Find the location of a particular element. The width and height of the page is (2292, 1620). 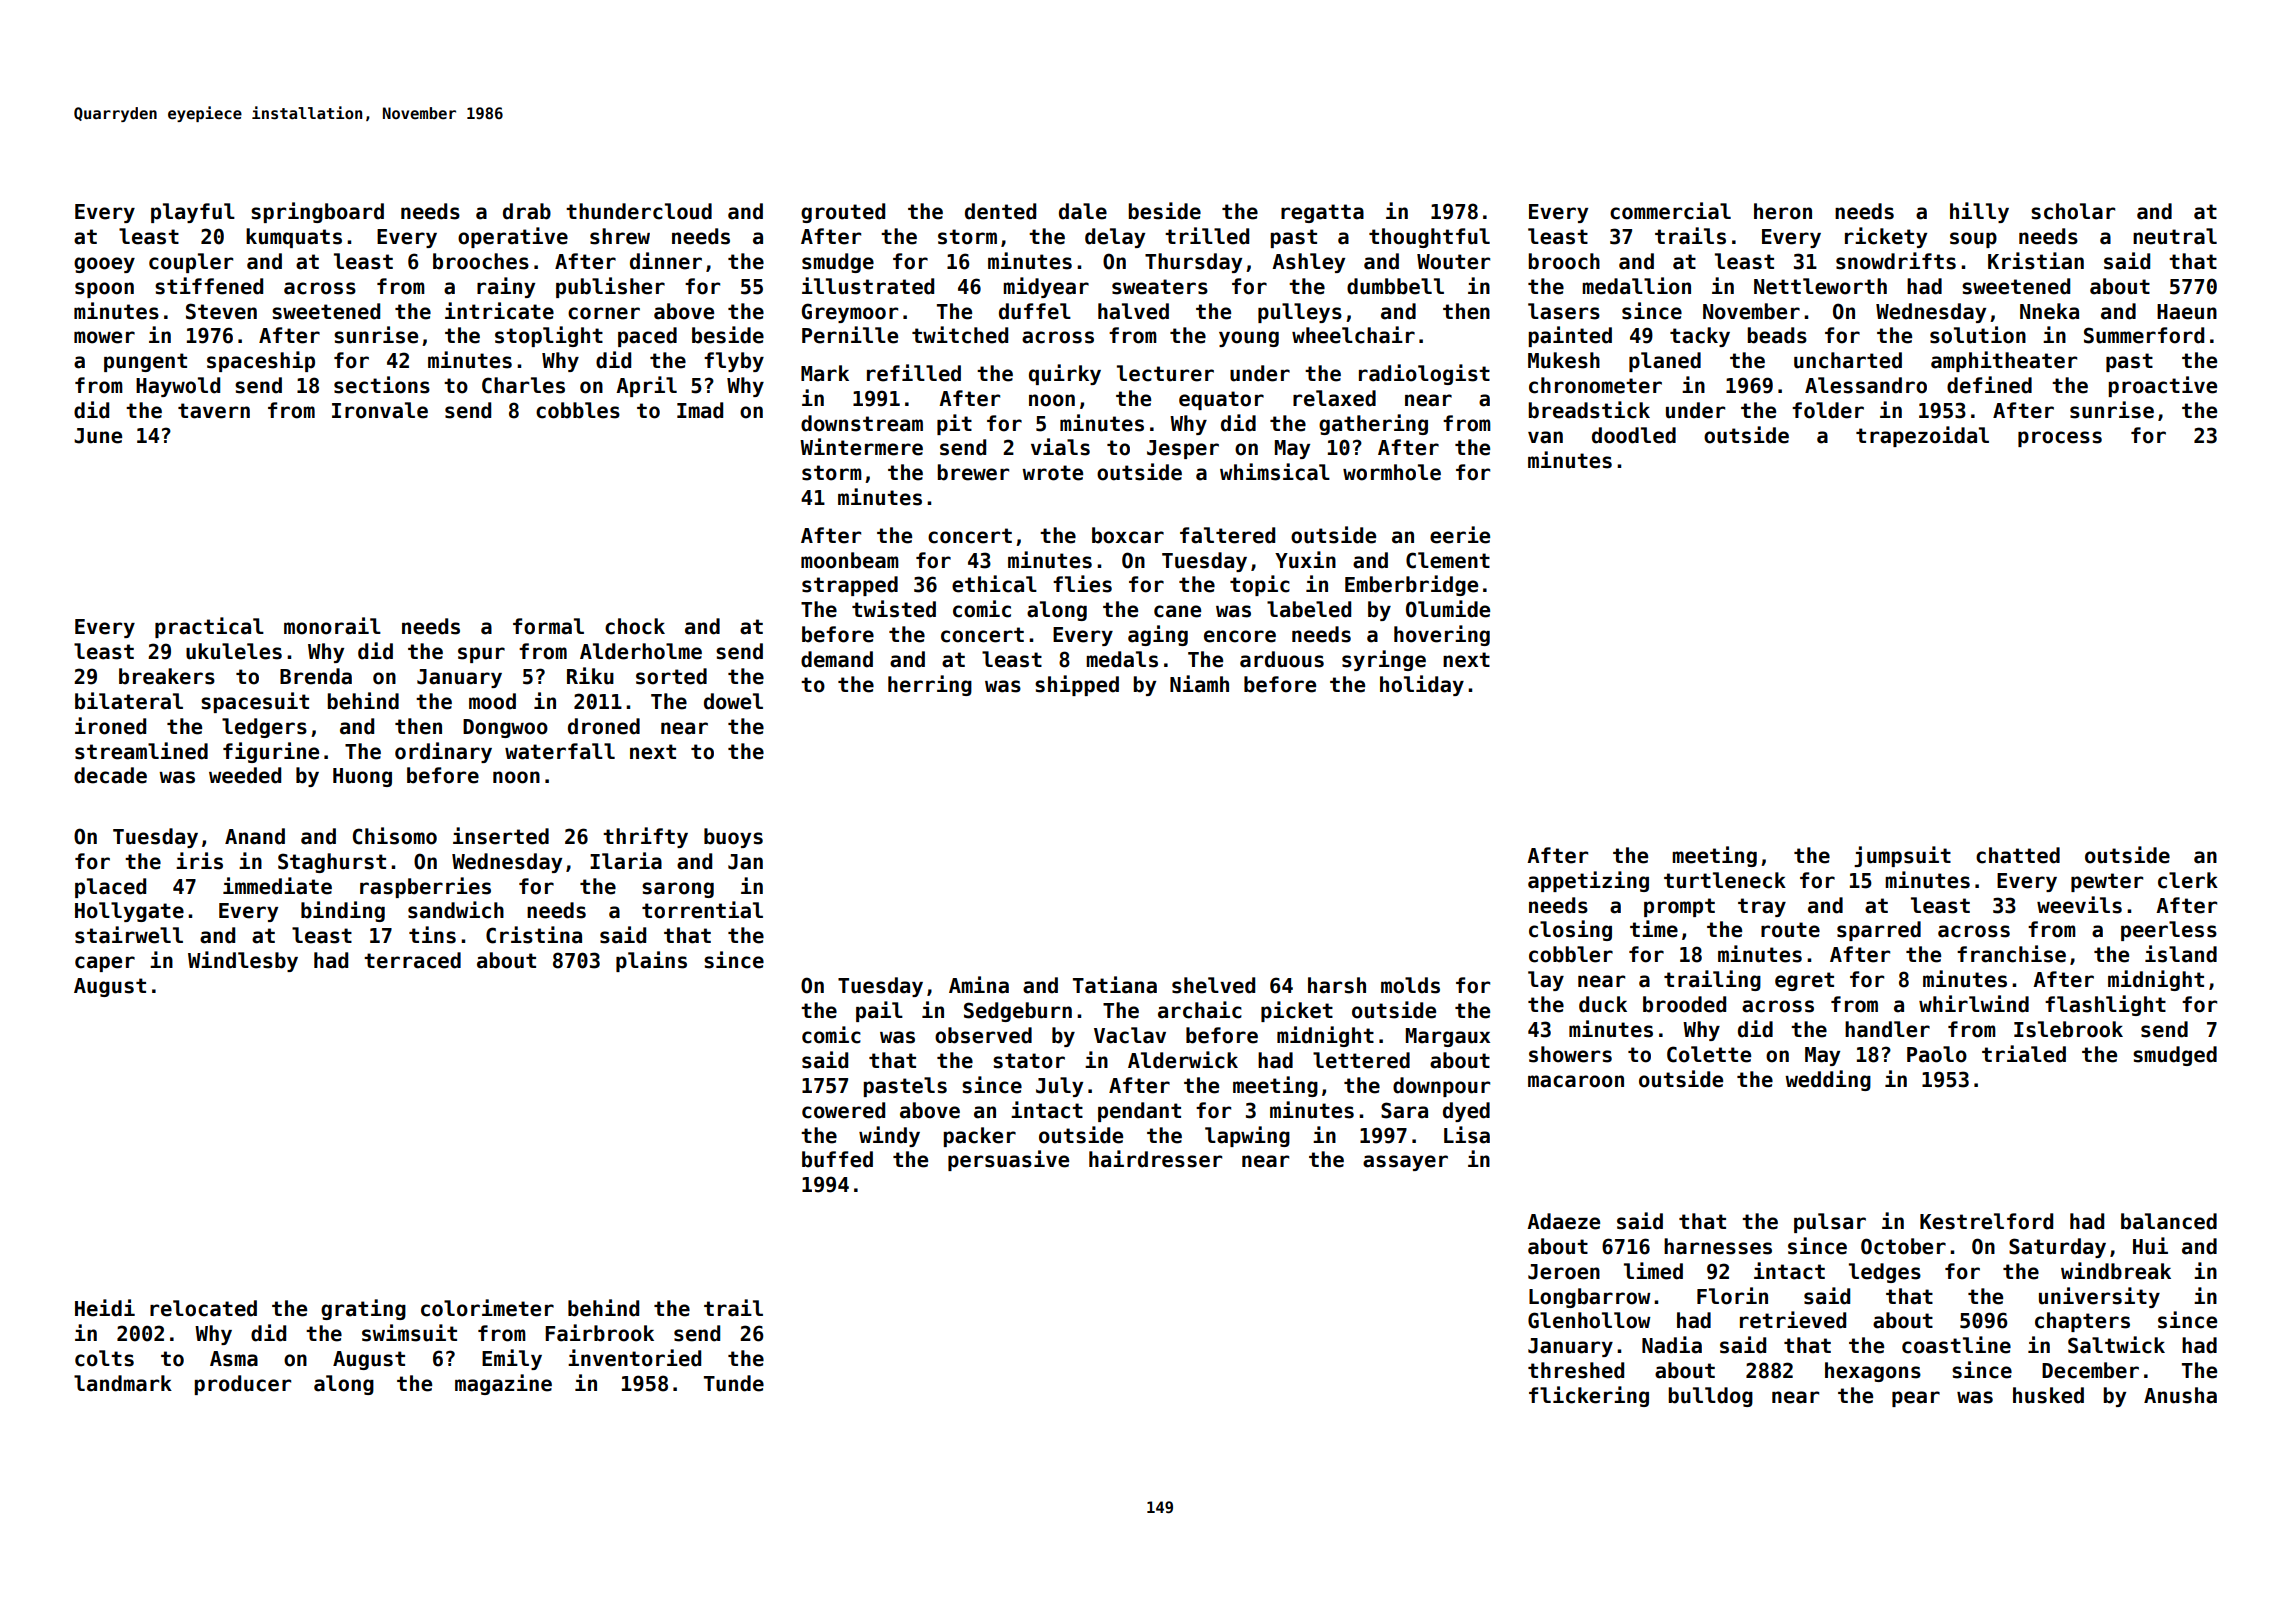

threshed is located at coordinates (1576, 1370).
